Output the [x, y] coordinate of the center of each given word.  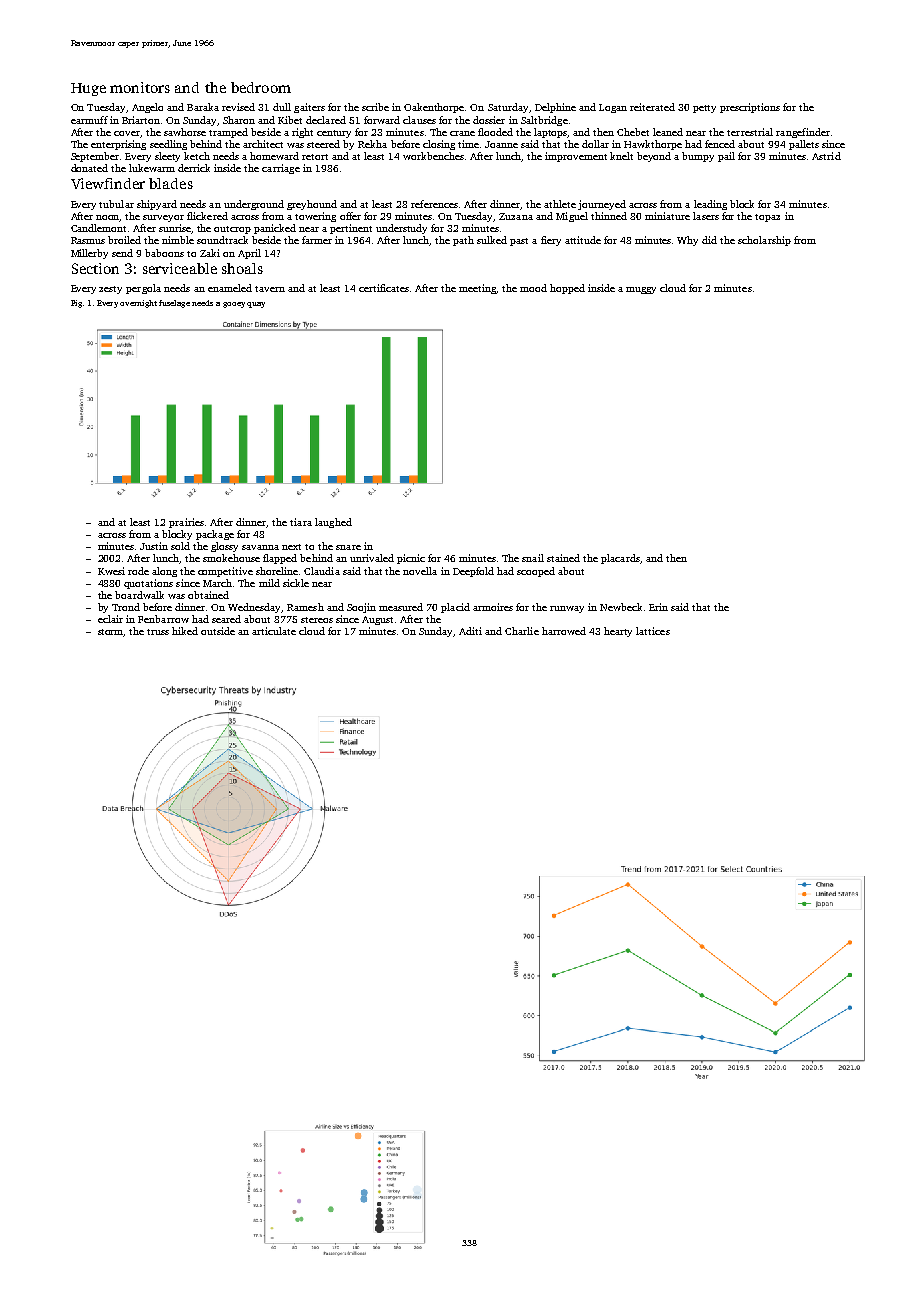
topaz [767, 218]
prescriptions [750, 108]
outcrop [232, 230]
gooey [234, 305]
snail [533, 558]
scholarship [764, 241]
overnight [138, 304]
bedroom [261, 87]
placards [620, 559]
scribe [375, 107]
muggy [641, 290]
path [463, 241]
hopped [567, 289]
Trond [126, 607]
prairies [186, 523]
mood [533, 288]
